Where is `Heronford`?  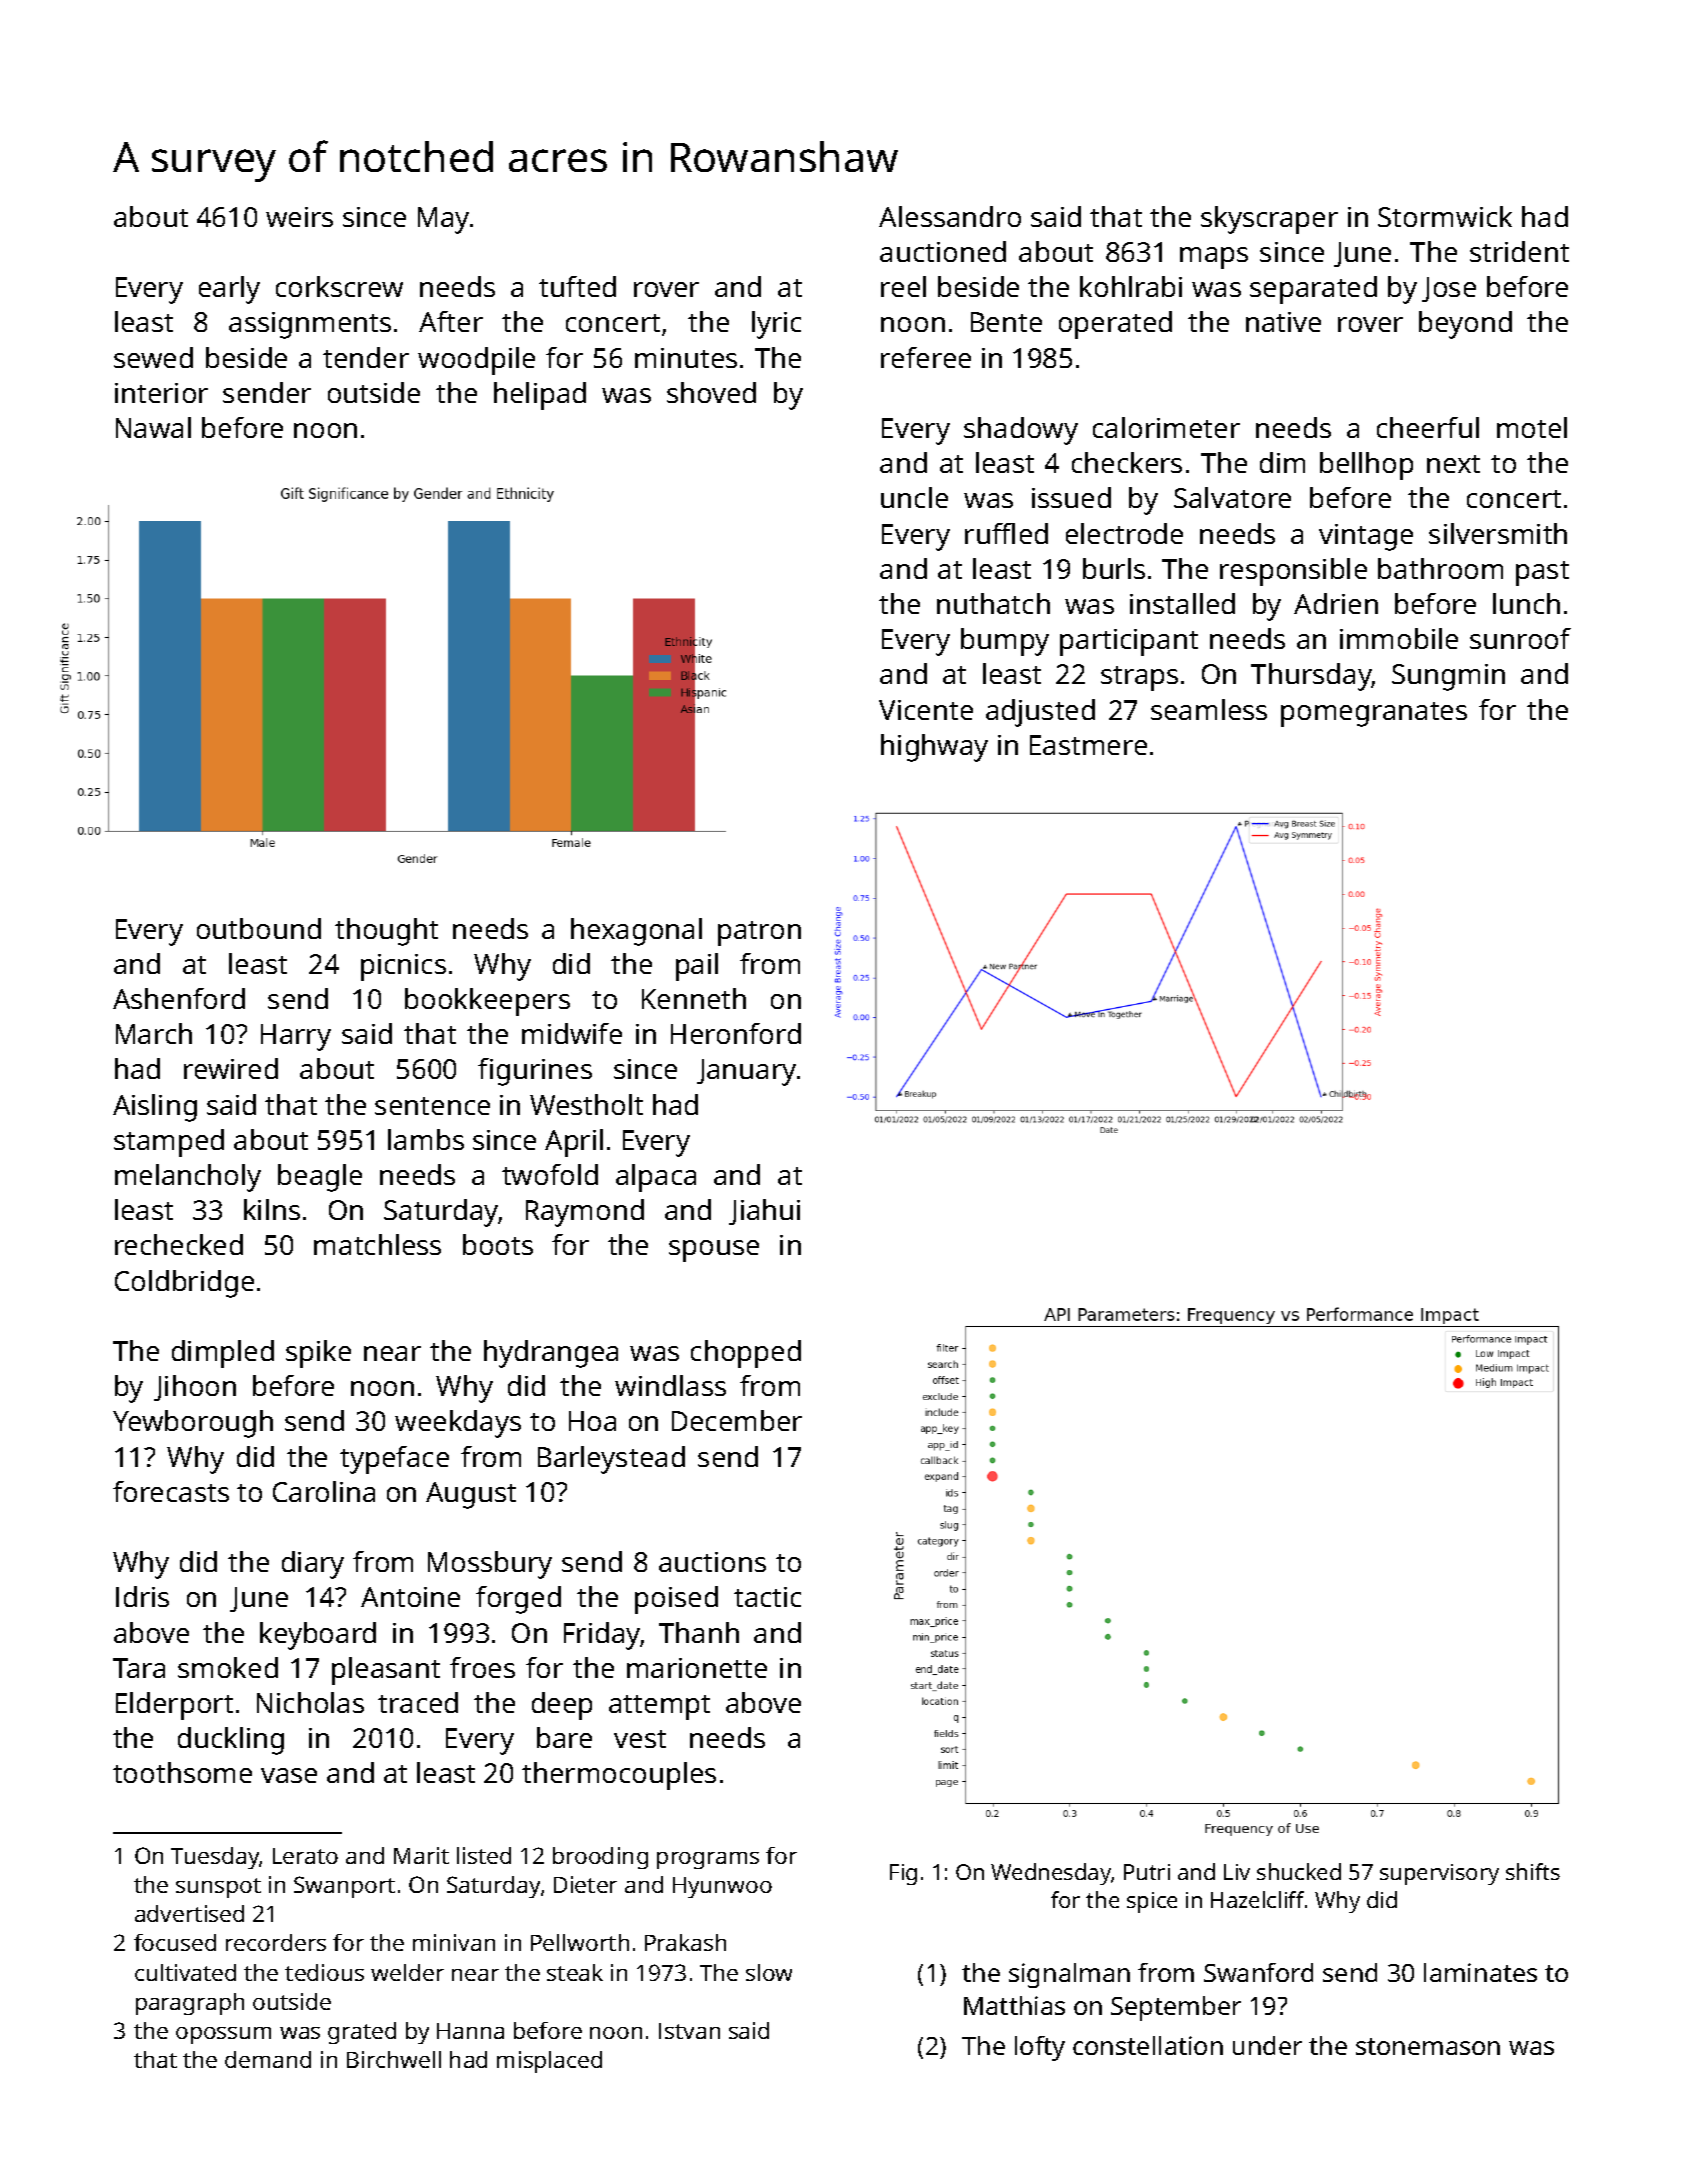 Heronford is located at coordinates (736, 1033).
